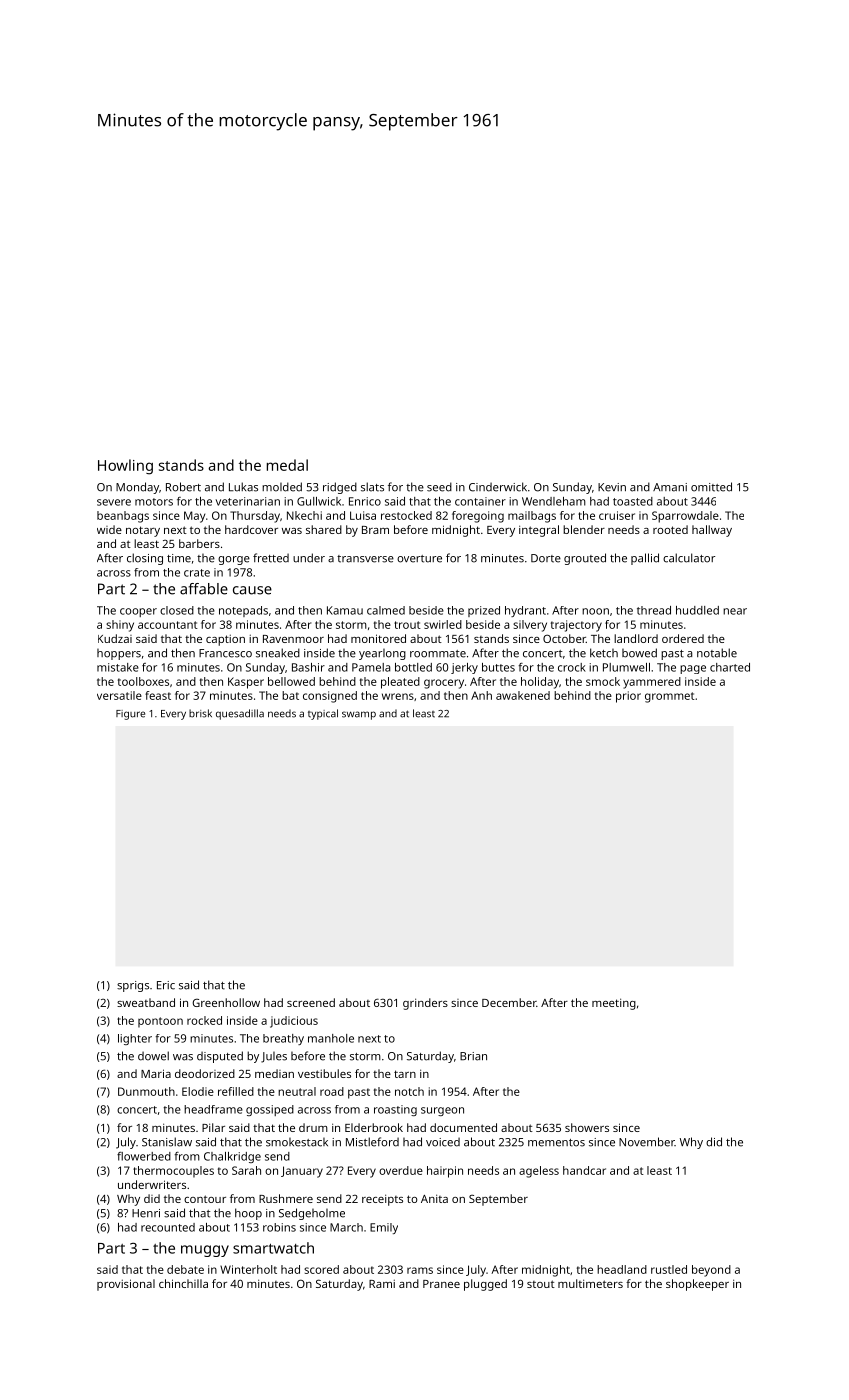  I want to click on sprigs, so click(133, 986).
